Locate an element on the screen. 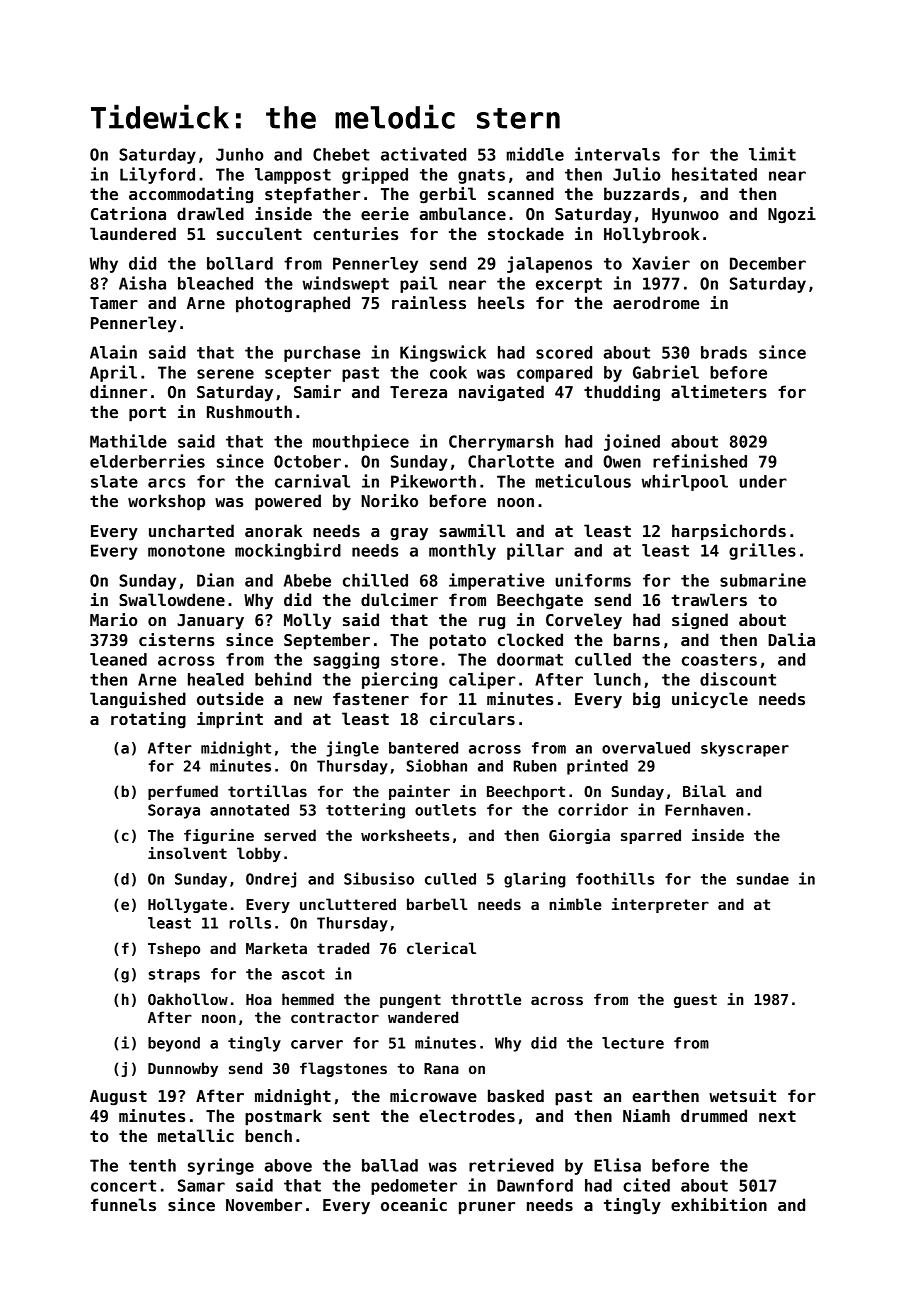 Image resolution: width=908 pixels, height=1316 pixels. perfumed is located at coordinates (183, 792).
